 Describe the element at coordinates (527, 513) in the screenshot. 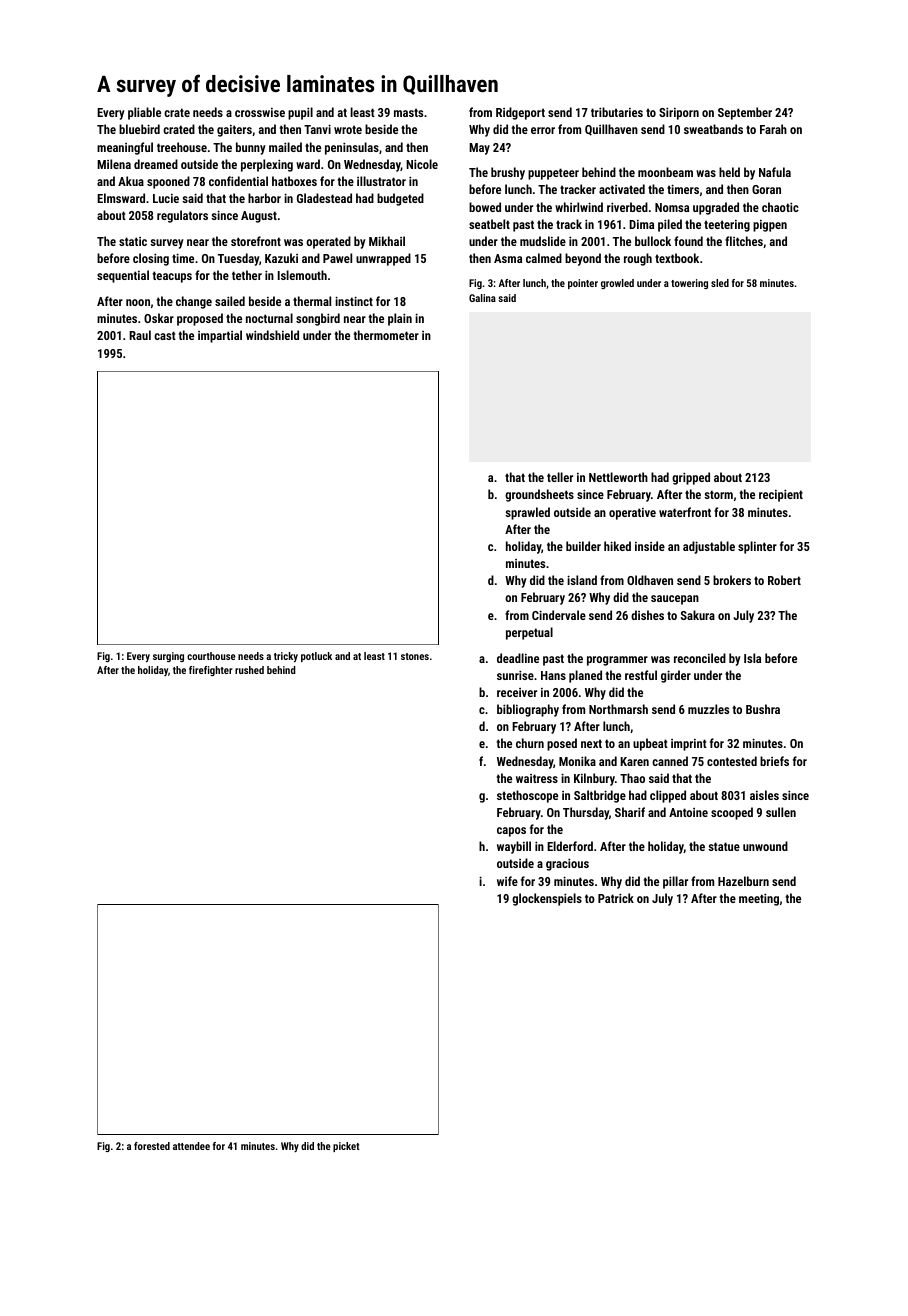

I see `sprawled` at that location.
